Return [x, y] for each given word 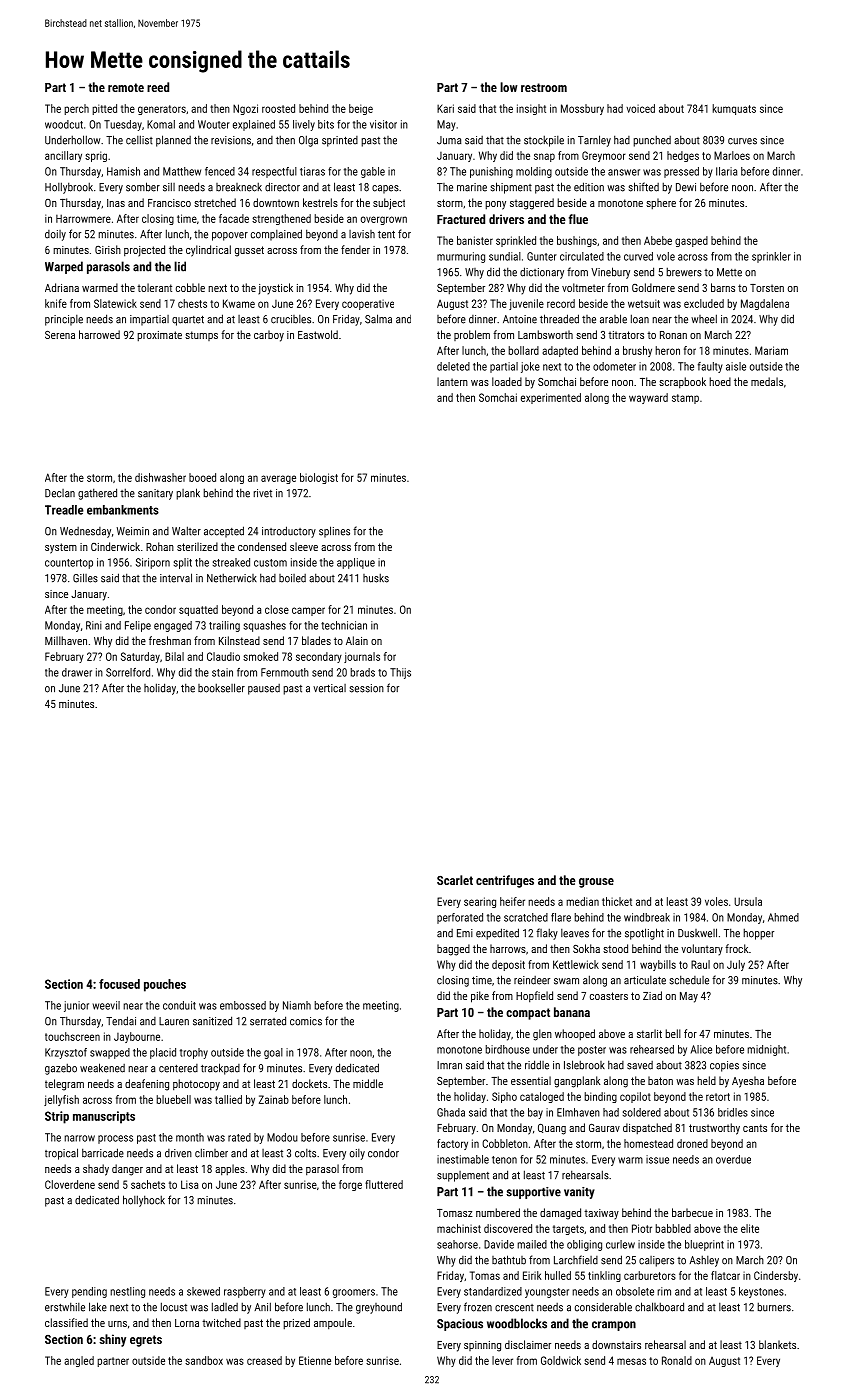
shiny [112, 1340]
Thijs [400, 673]
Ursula [748, 901]
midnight [766, 1050]
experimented [551, 398]
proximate [159, 336]
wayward [648, 398]
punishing [491, 172]
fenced [220, 171]
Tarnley [594, 141]
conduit [179, 1005]
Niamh [297, 1005]
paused [264, 689]
